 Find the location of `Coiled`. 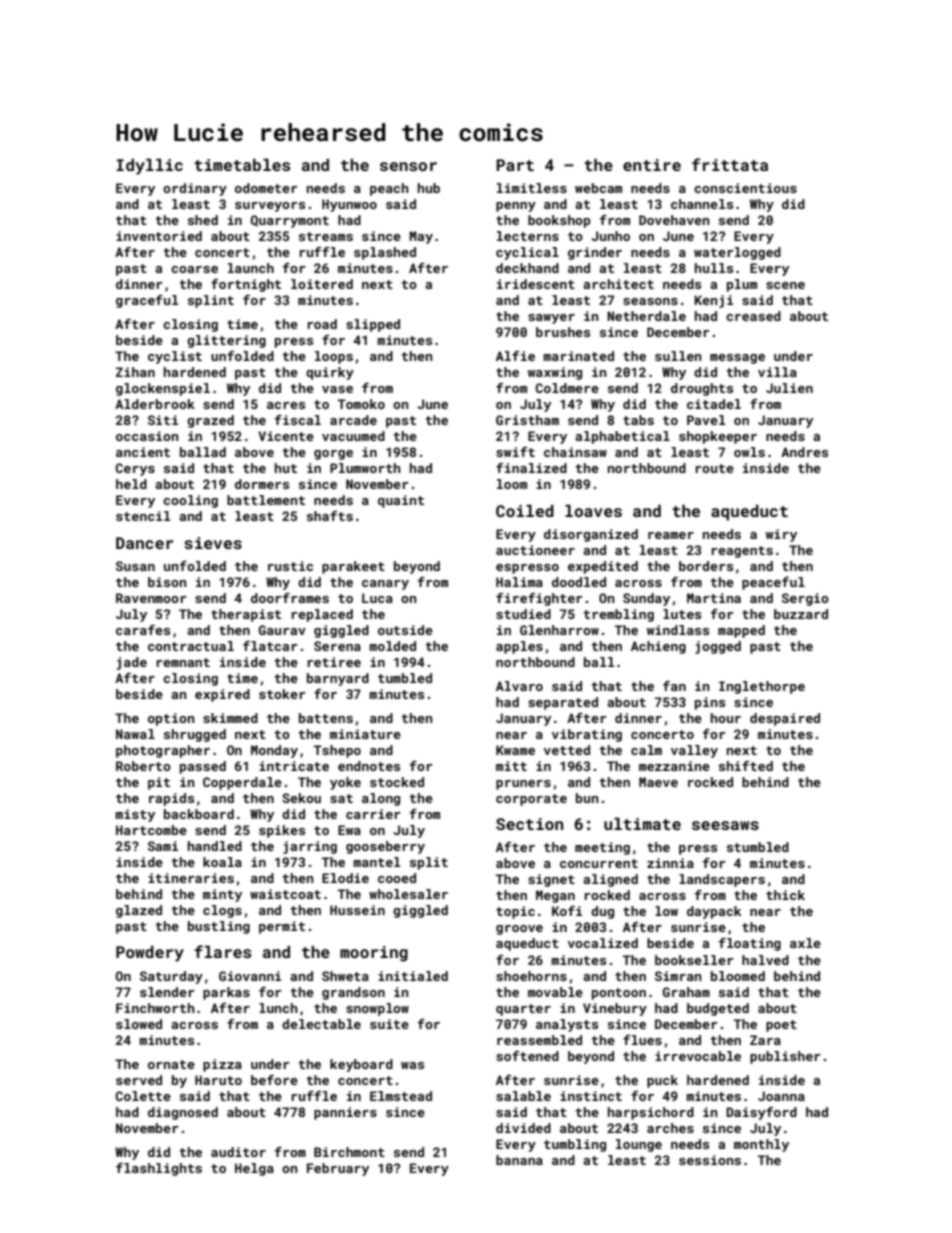

Coiled is located at coordinates (525, 511).
